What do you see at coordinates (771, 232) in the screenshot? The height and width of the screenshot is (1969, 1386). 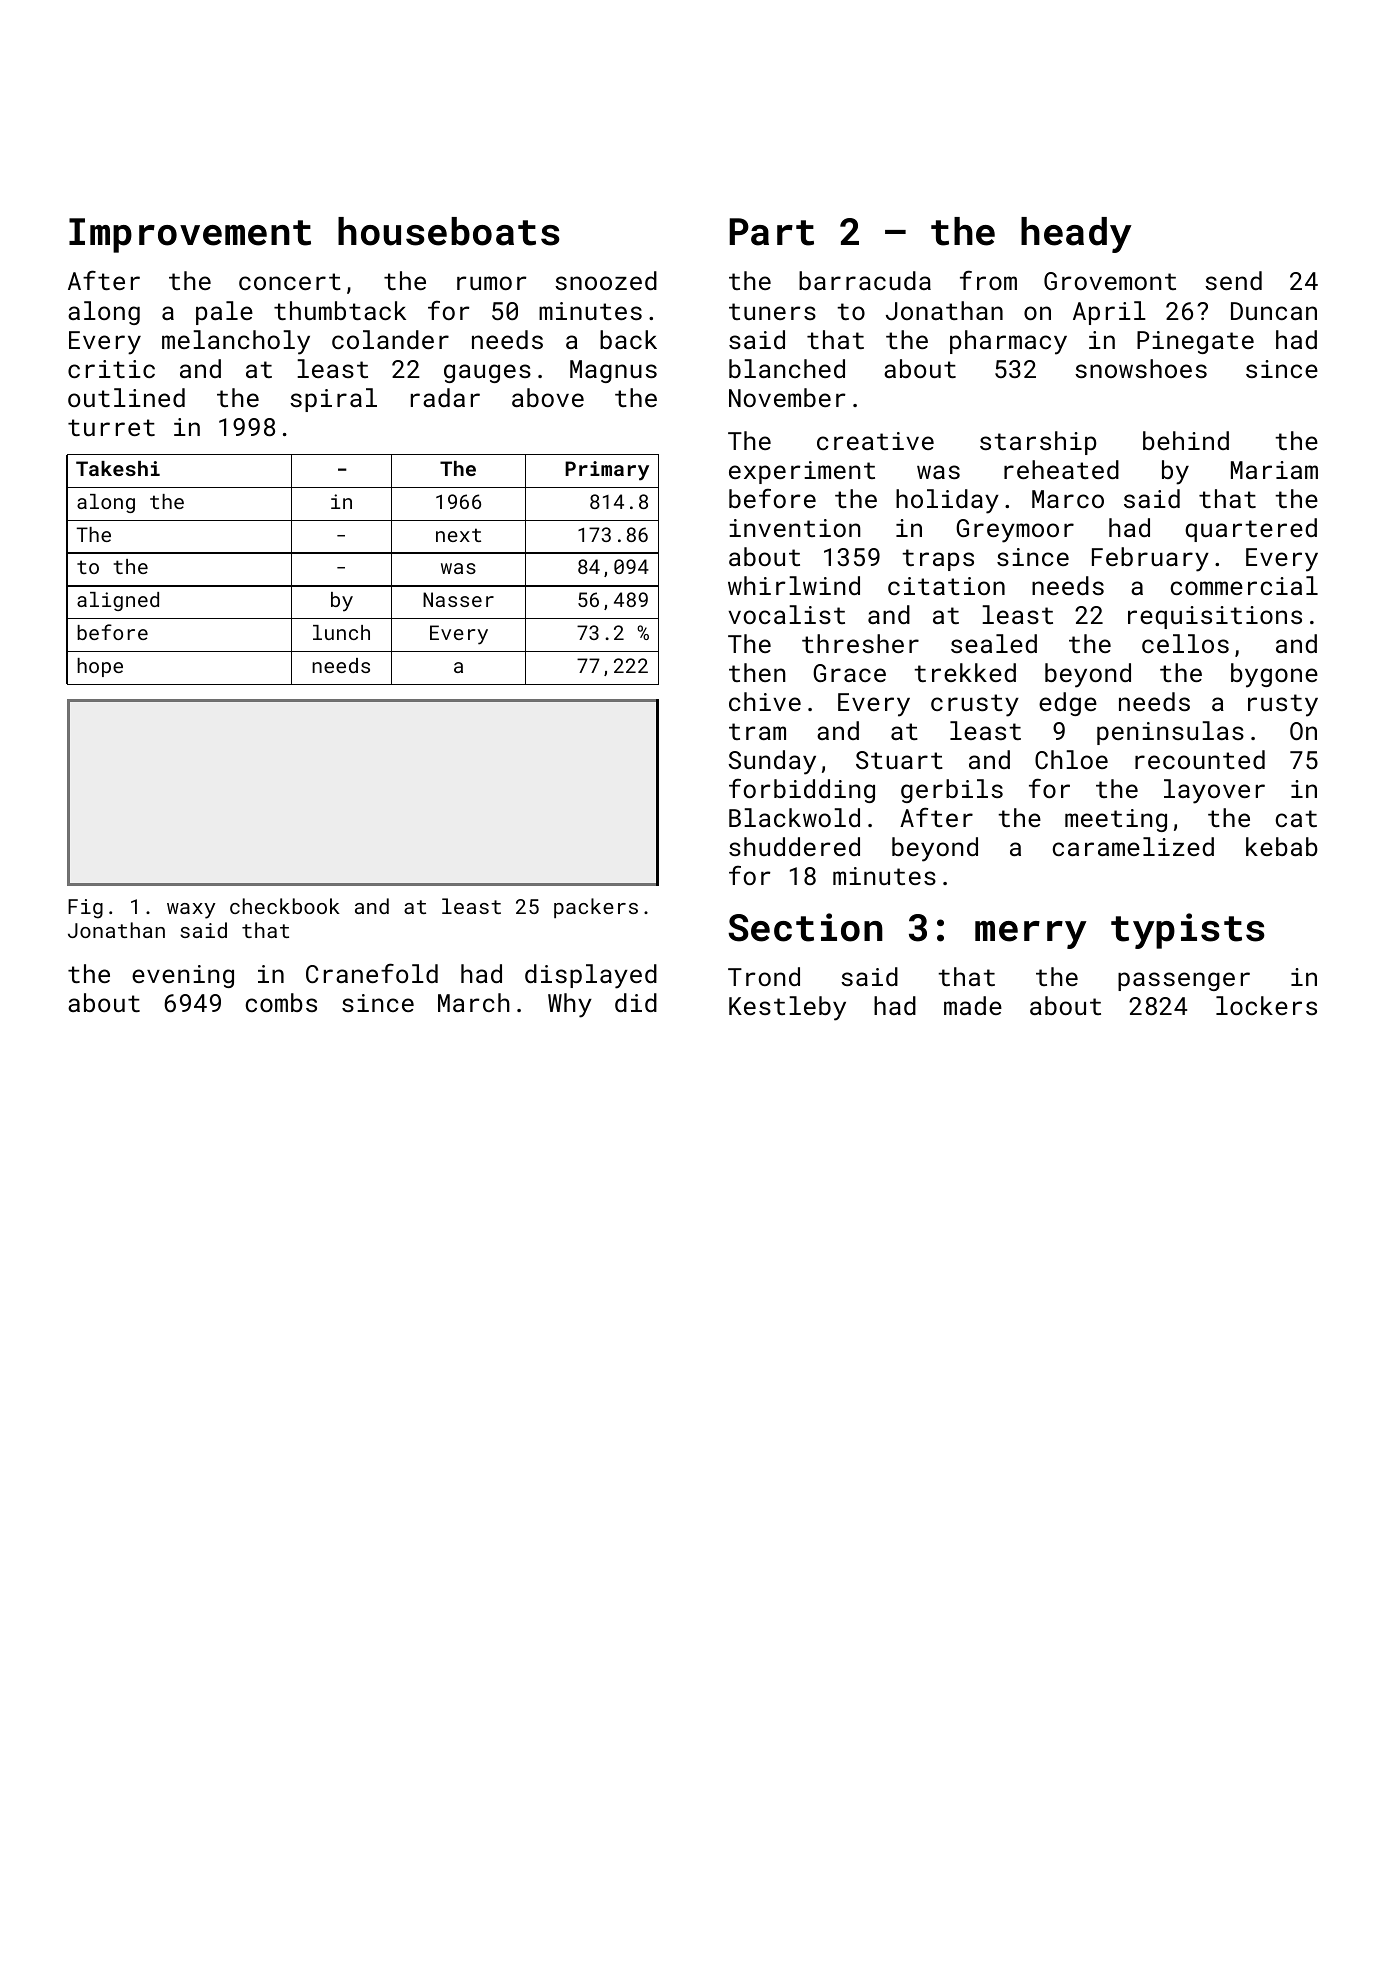 I see `Part` at bounding box center [771, 232].
